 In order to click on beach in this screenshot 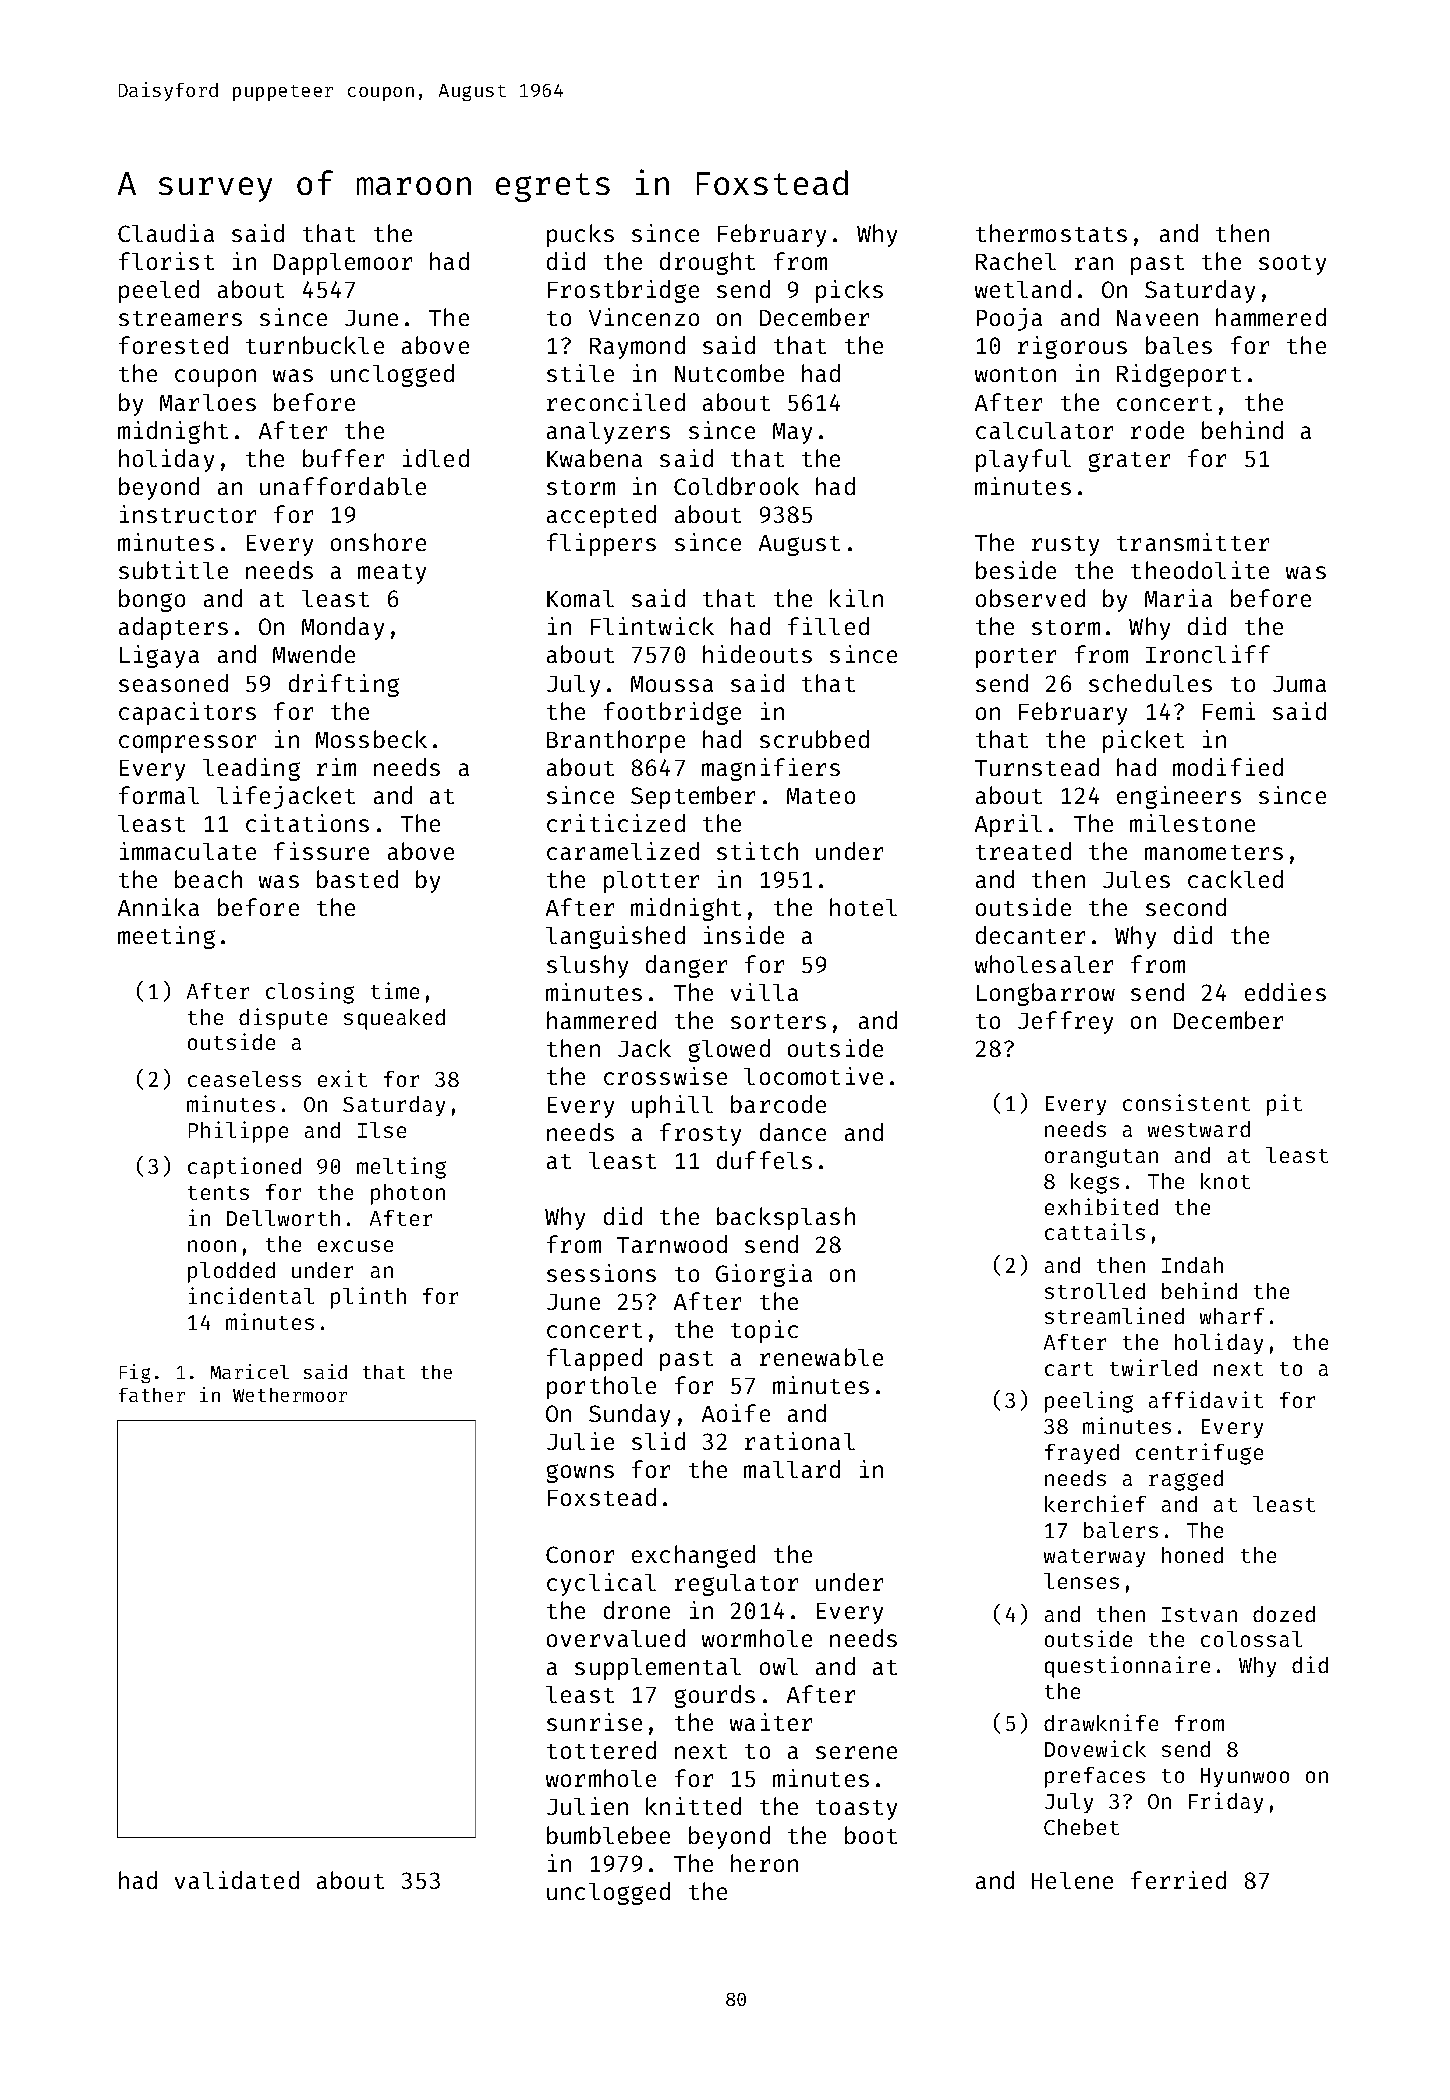, I will do `click(208, 879)`.
